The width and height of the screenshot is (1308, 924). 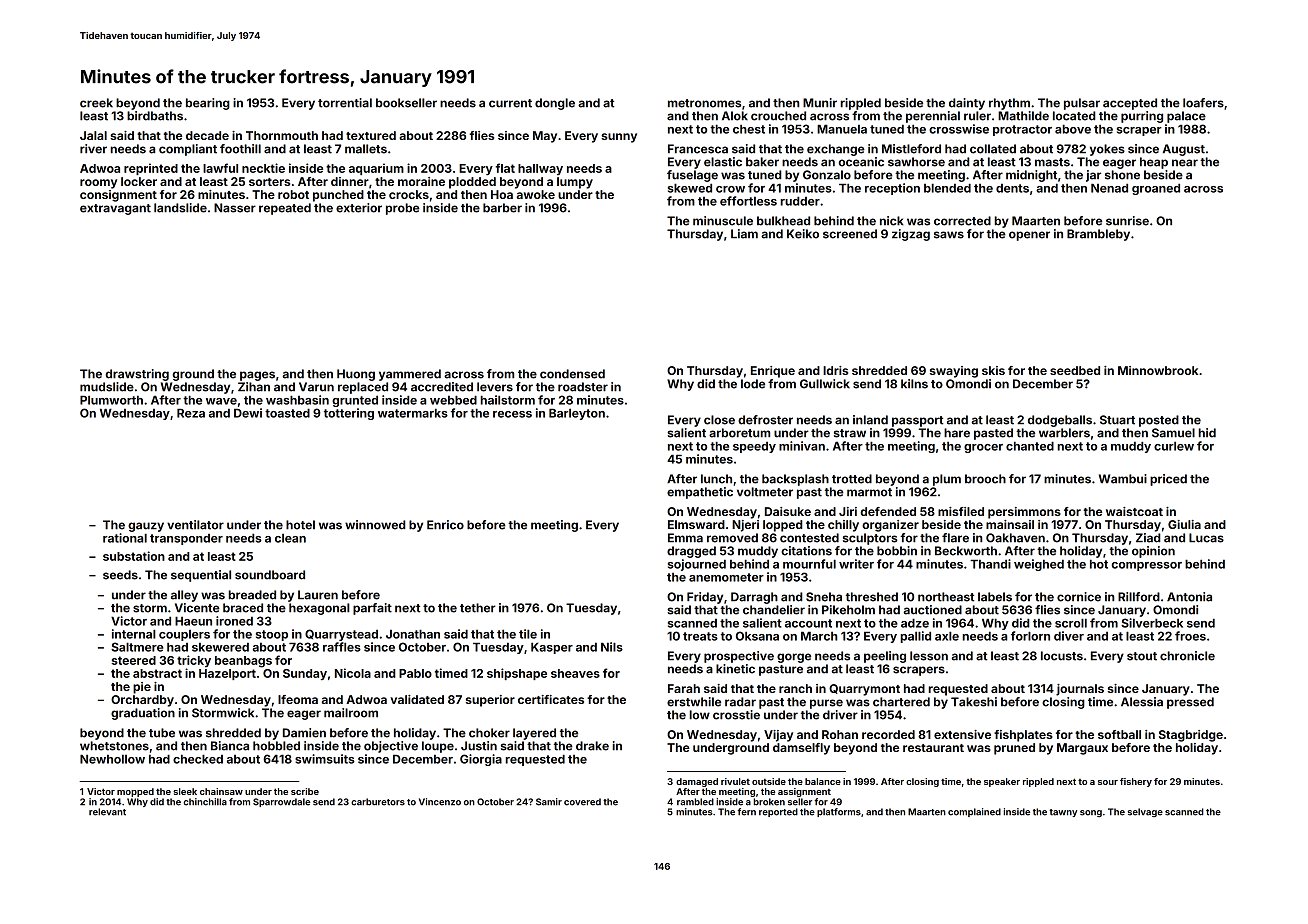 What do you see at coordinates (949, 235) in the screenshot?
I see `saws` at bounding box center [949, 235].
